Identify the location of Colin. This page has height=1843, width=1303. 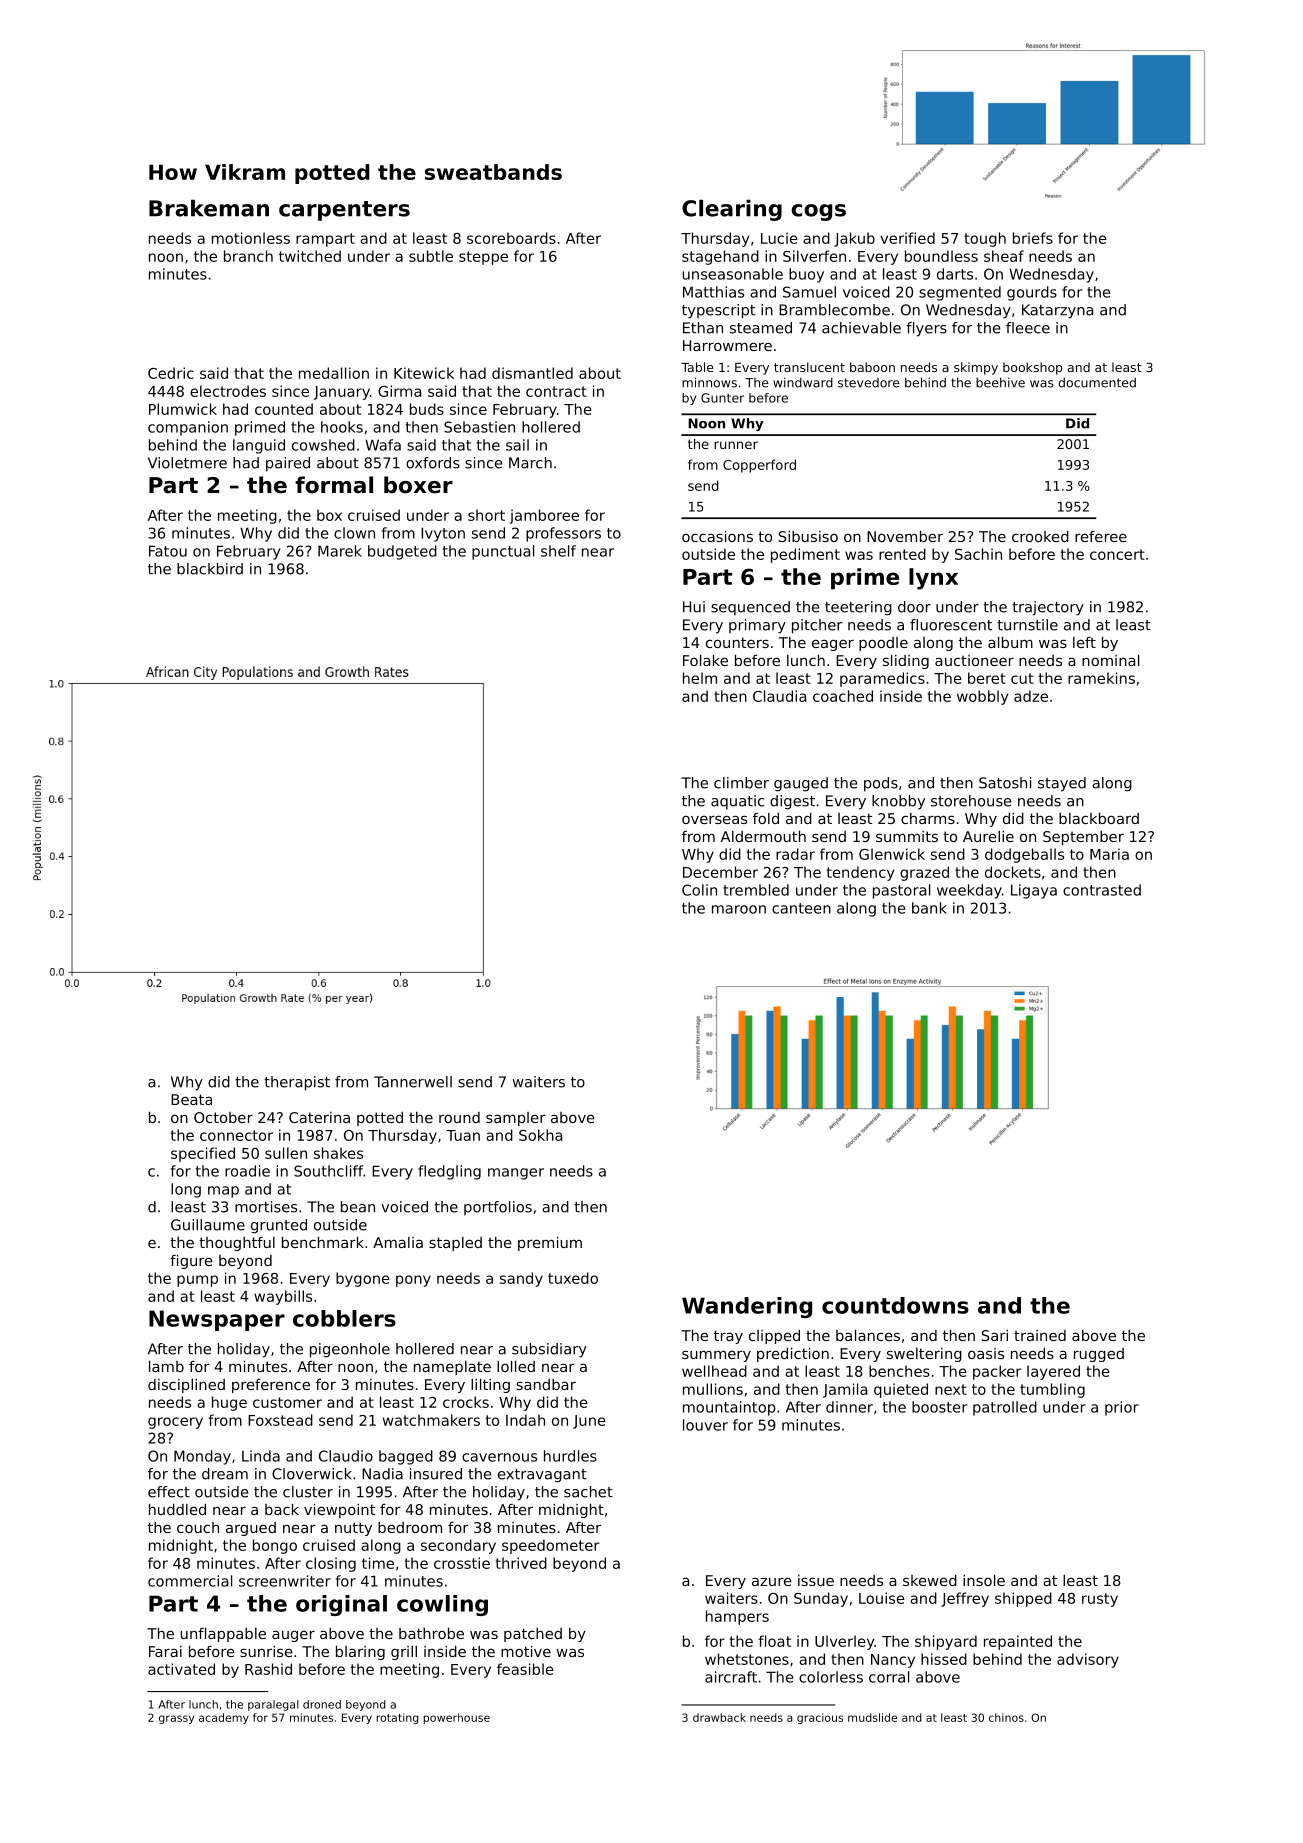
(699, 890).
